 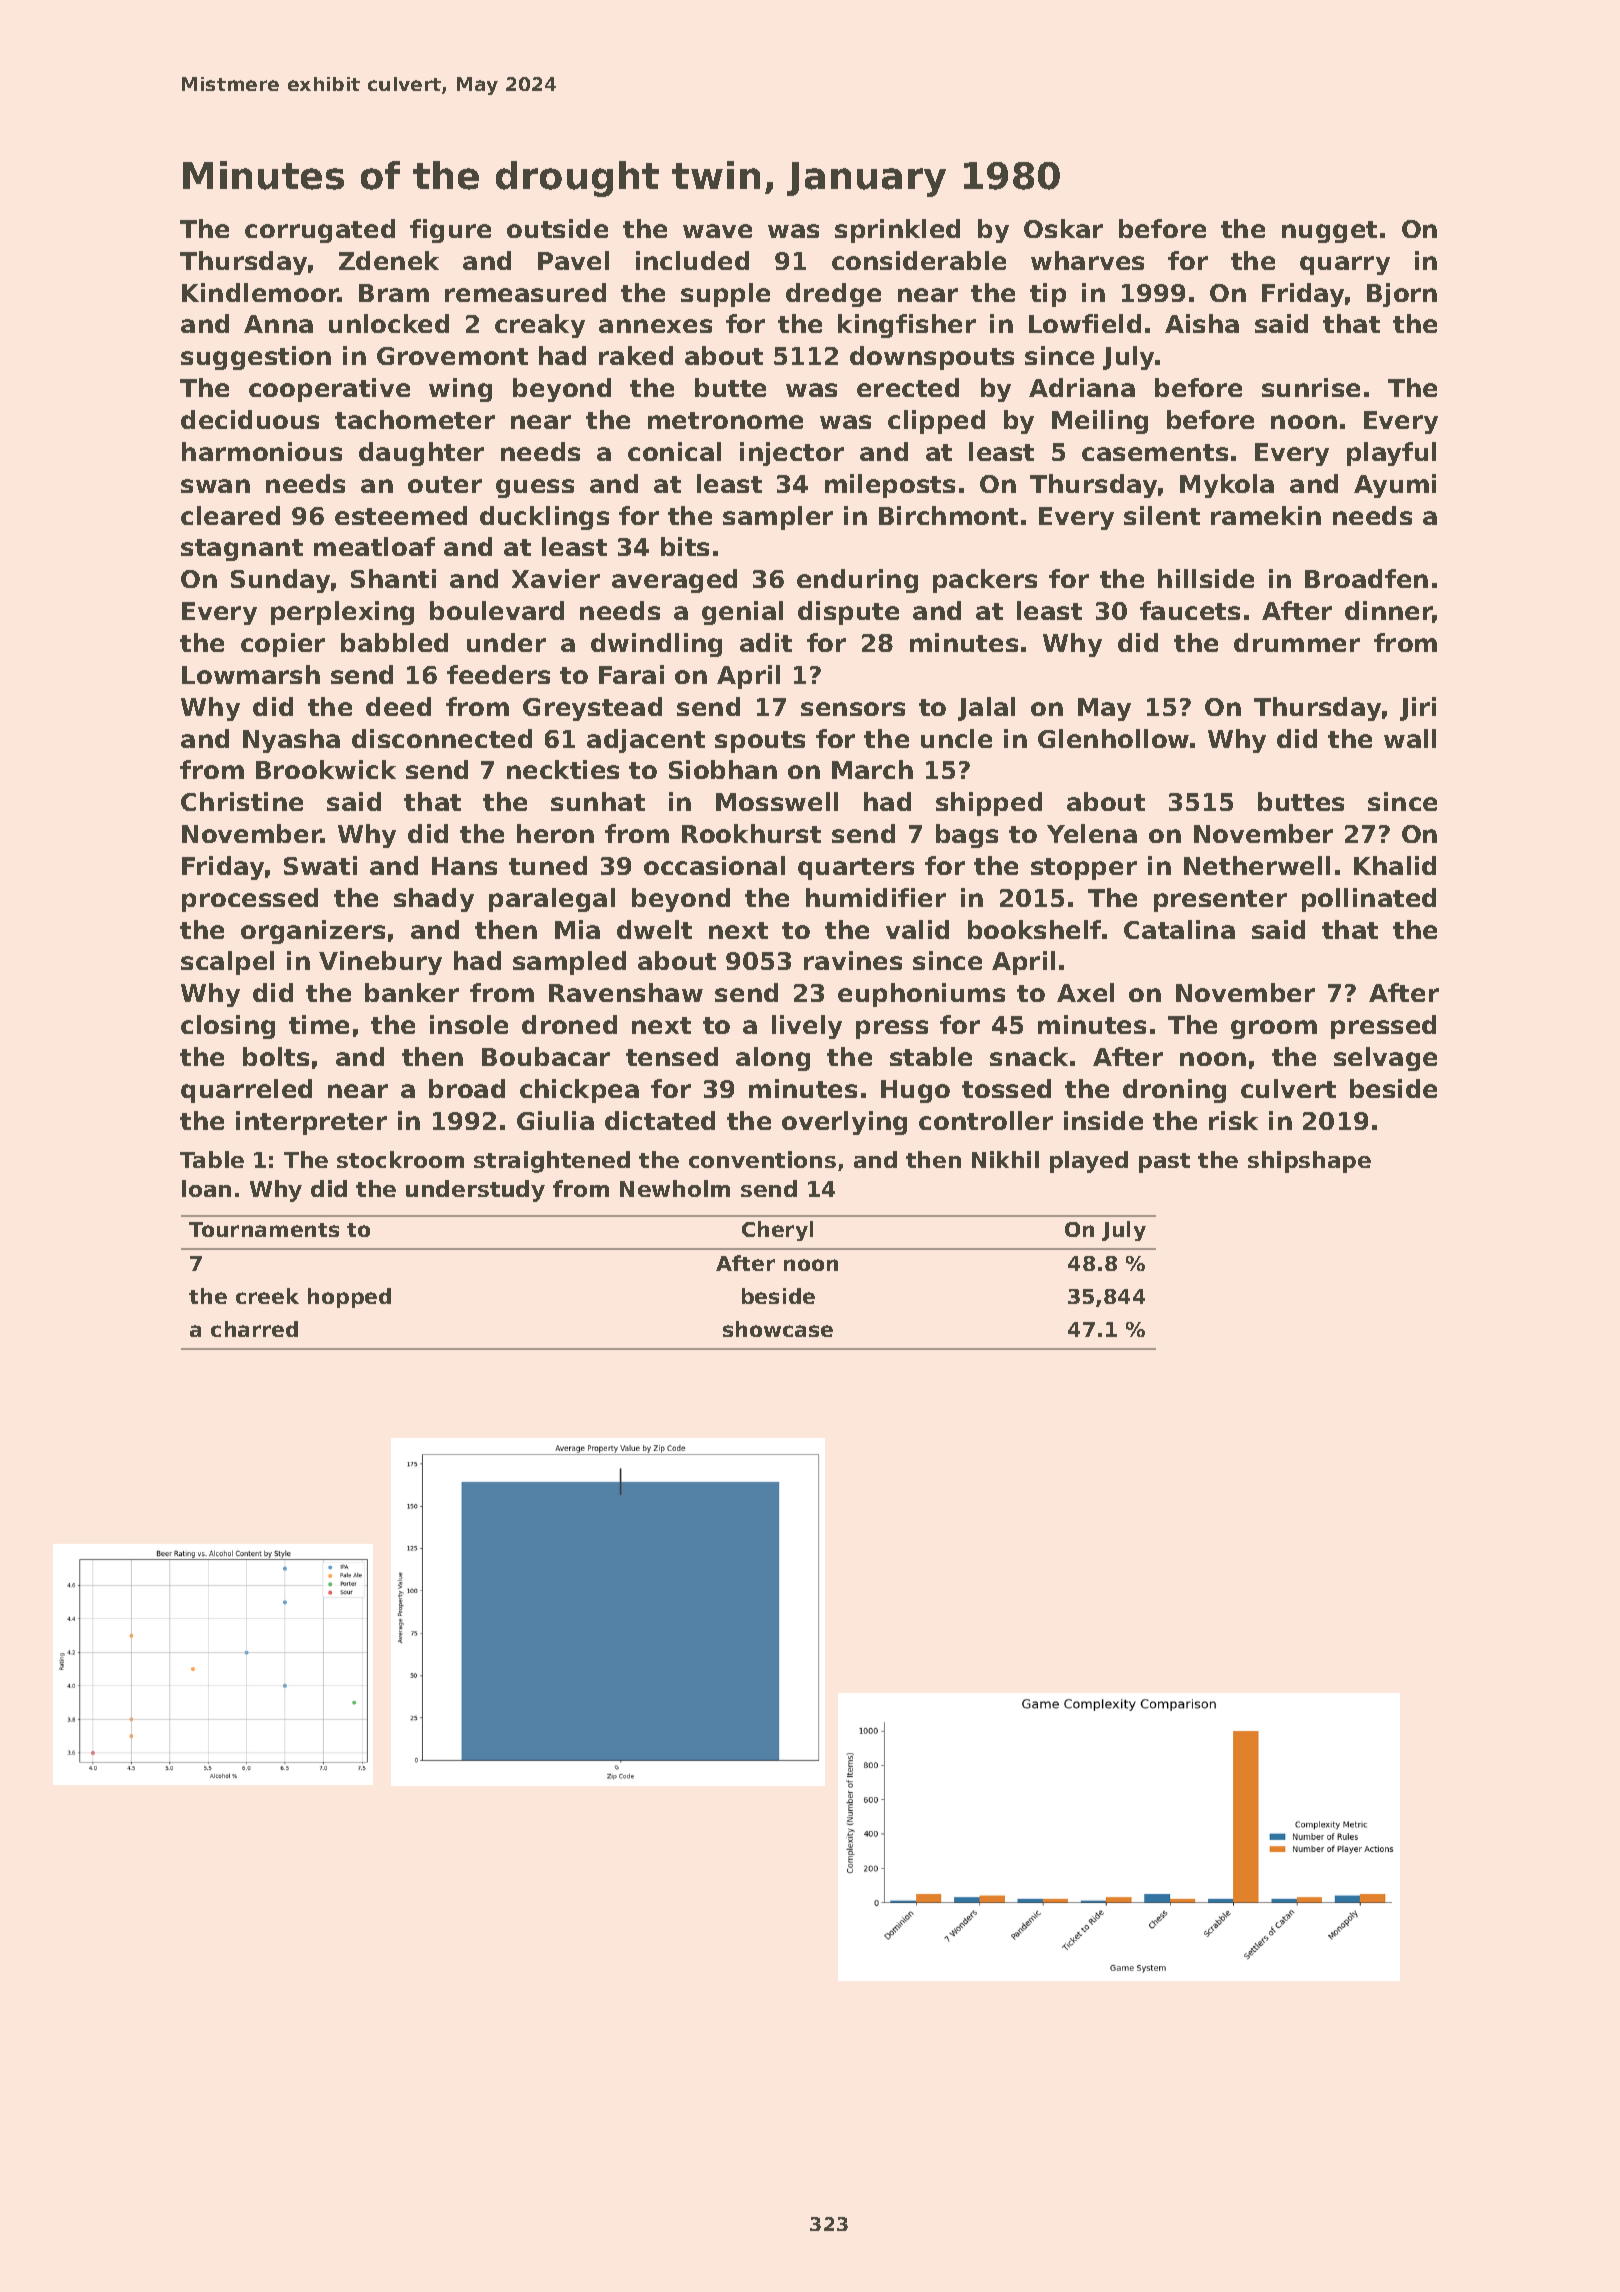 I want to click on selvage, so click(x=1385, y=1059).
